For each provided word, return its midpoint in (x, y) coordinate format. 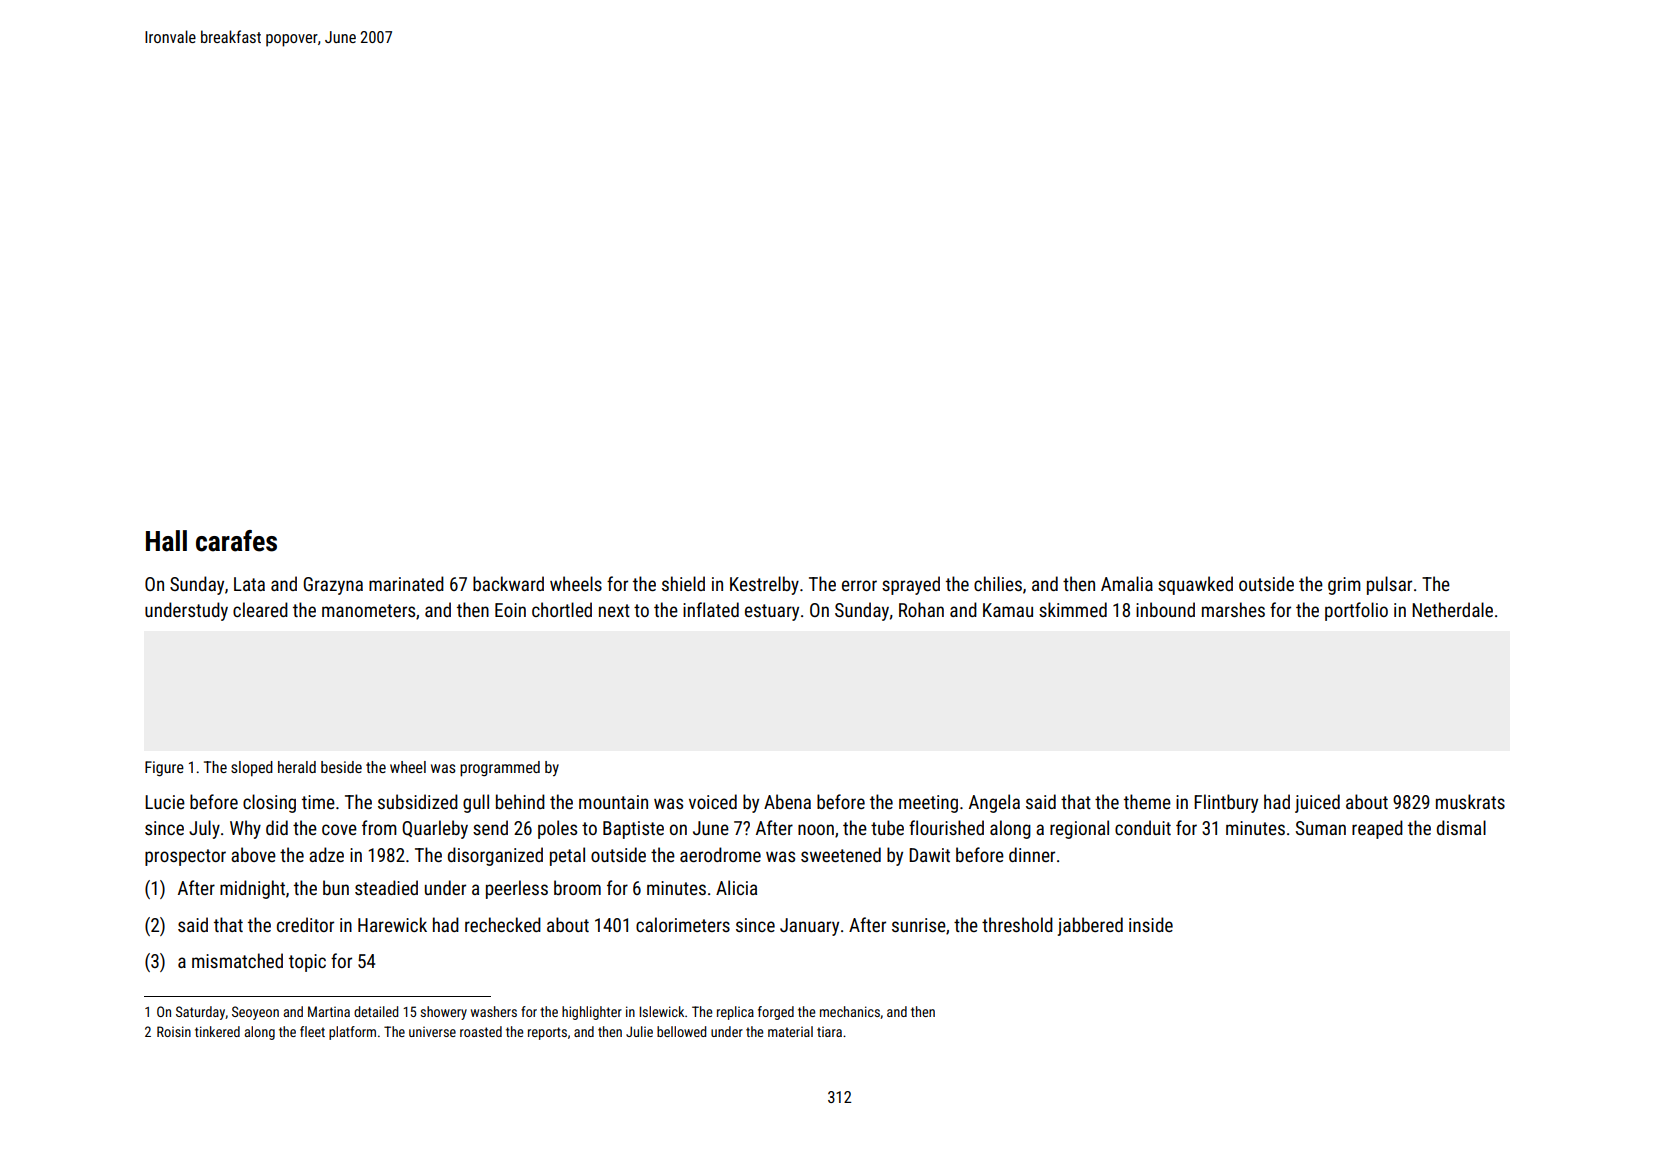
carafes (236, 541)
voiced (713, 801)
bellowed (681, 1031)
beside (341, 767)
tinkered (217, 1031)
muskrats (1470, 801)
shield (683, 583)
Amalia (1127, 583)
